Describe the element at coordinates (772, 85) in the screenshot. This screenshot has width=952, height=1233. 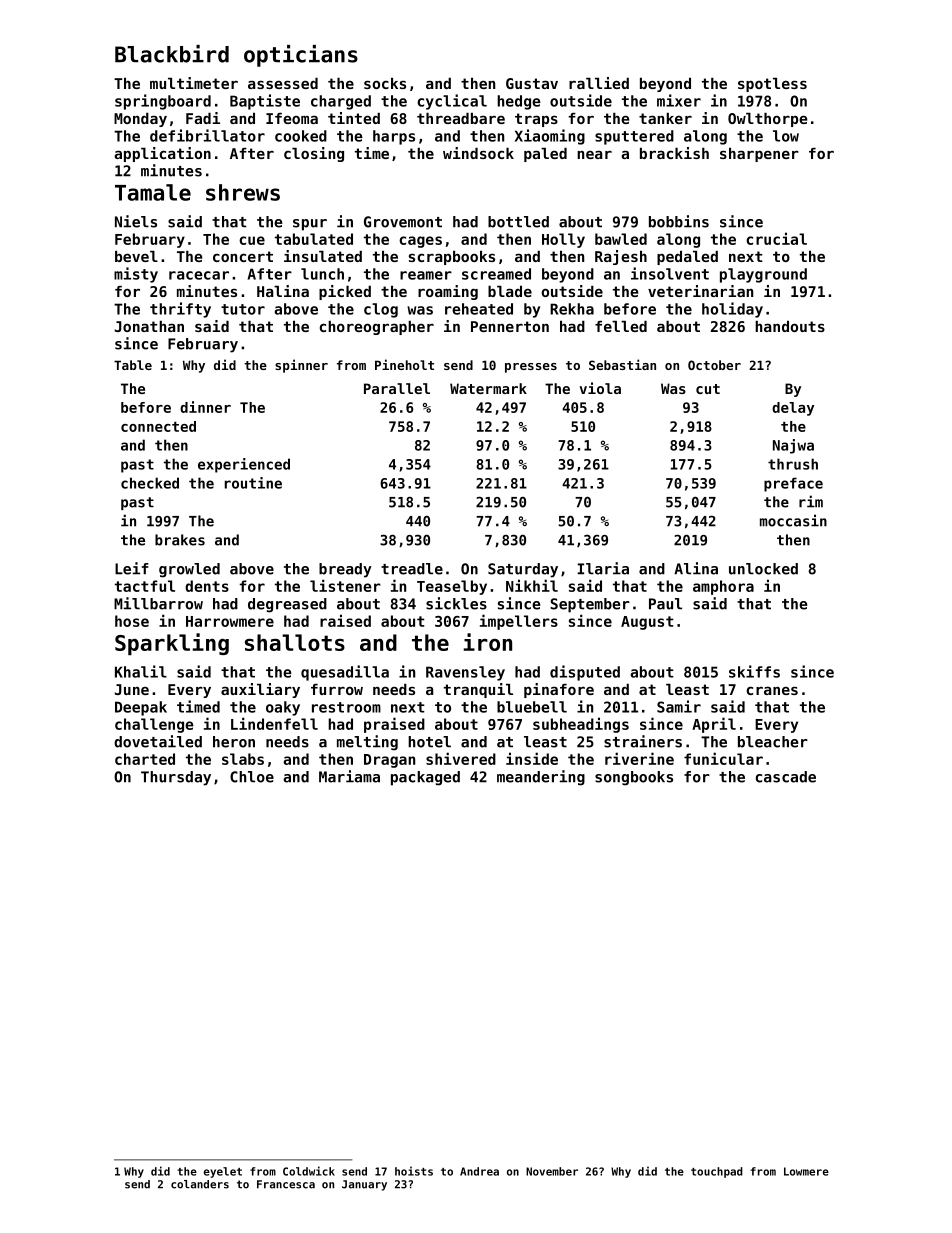
I see `spotless` at that location.
